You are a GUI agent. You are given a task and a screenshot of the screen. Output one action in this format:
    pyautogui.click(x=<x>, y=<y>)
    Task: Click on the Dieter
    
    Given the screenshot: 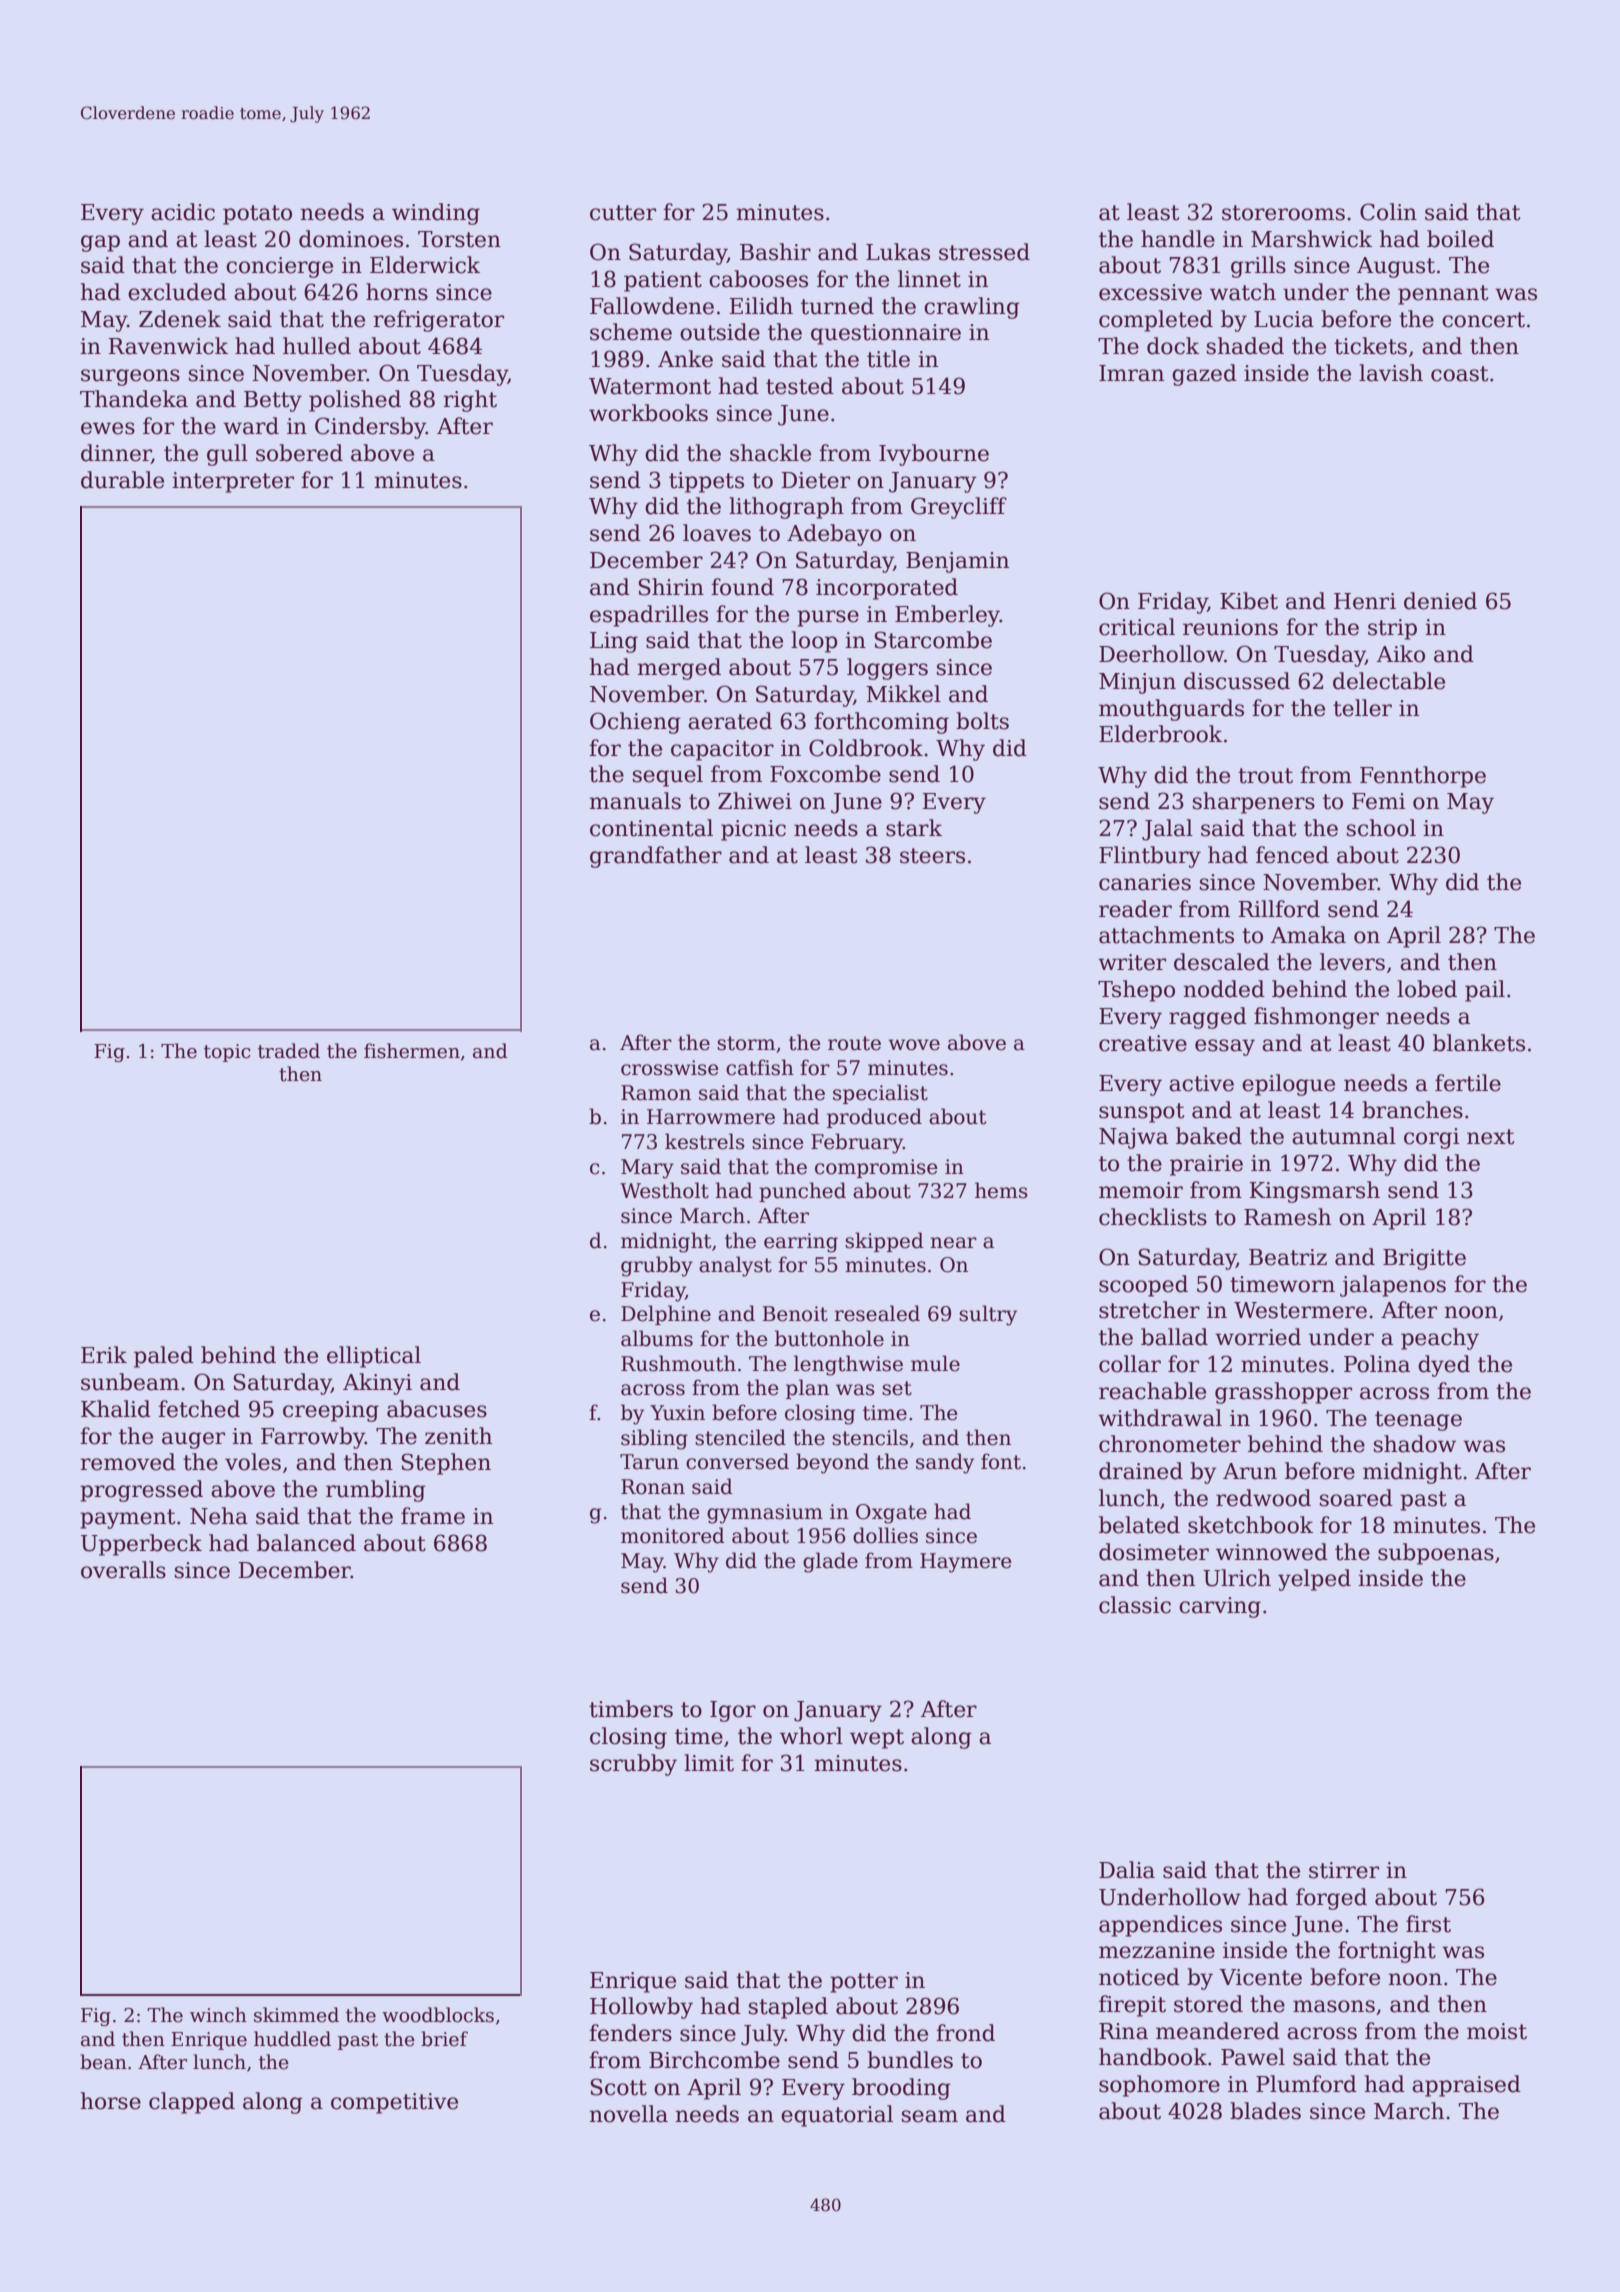 What is the action you would take?
    pyautogui.click(x=816, y=480)
